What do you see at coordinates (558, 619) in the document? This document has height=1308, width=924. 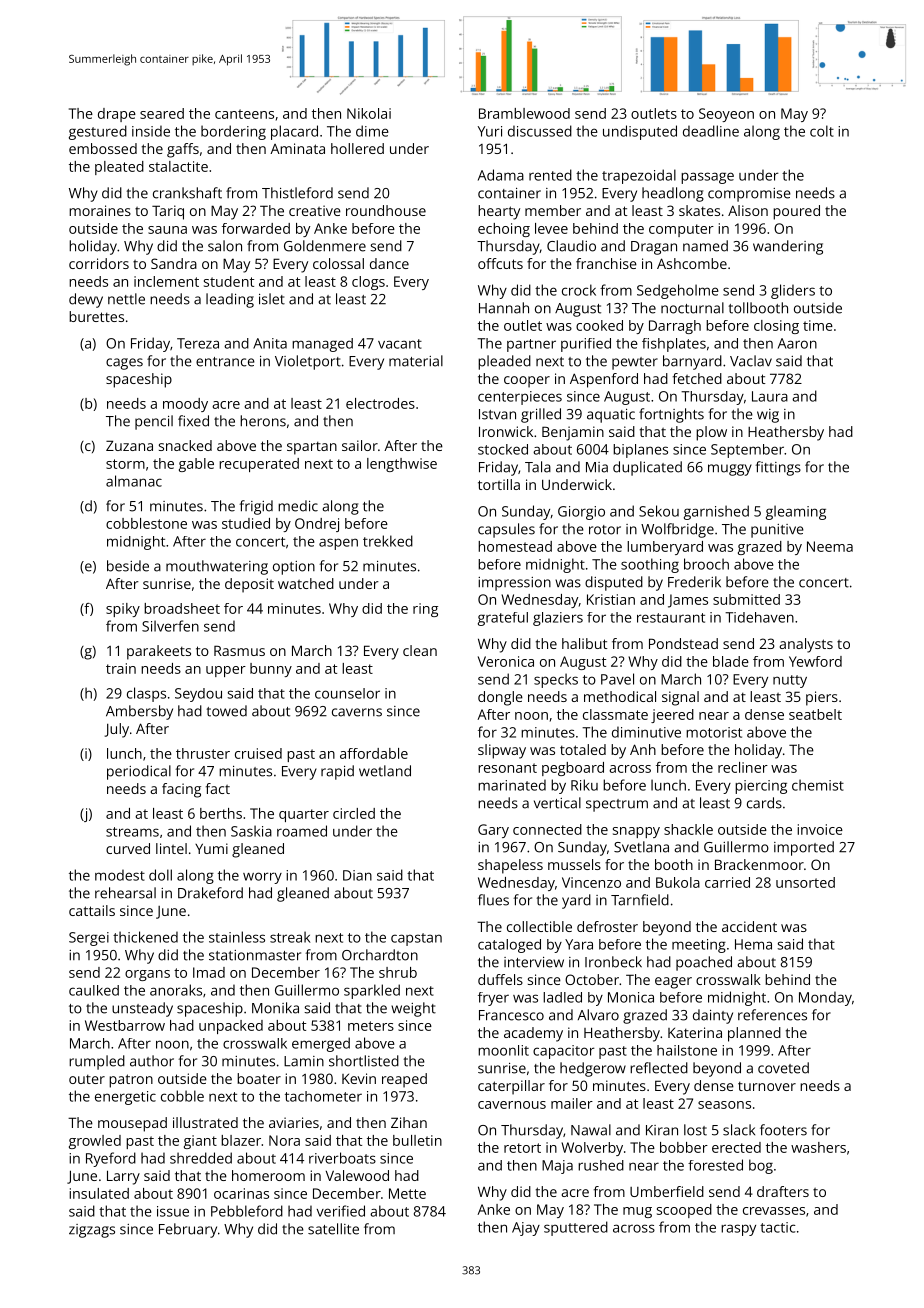 I see `glaziers` at bounding box center [558, 619].
